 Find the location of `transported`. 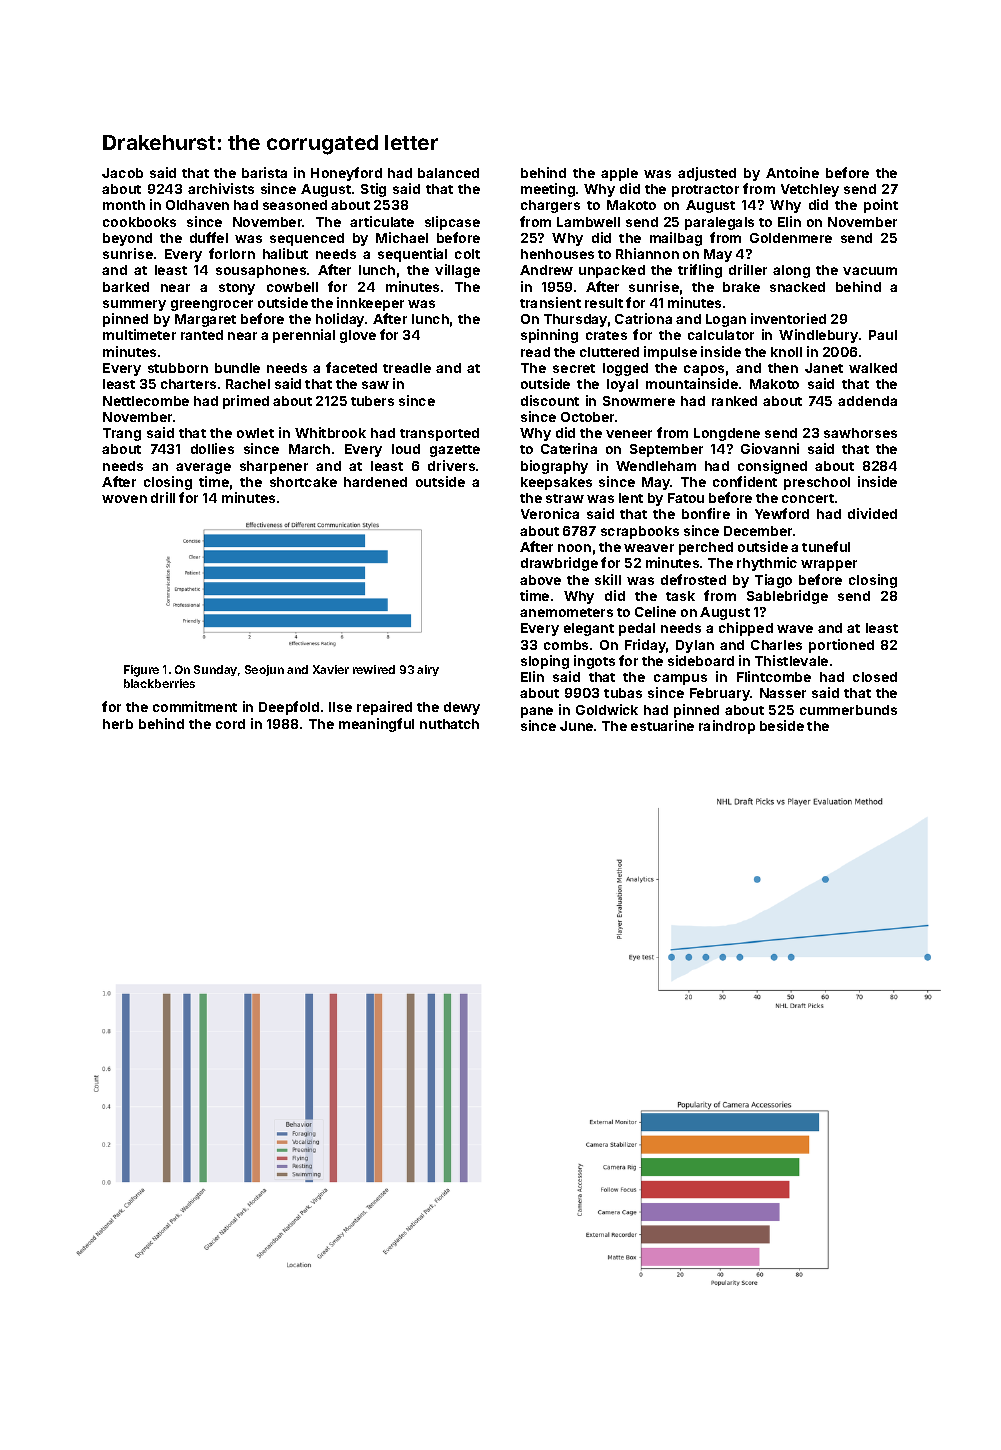

transported is located at coordinates (439, 434).
